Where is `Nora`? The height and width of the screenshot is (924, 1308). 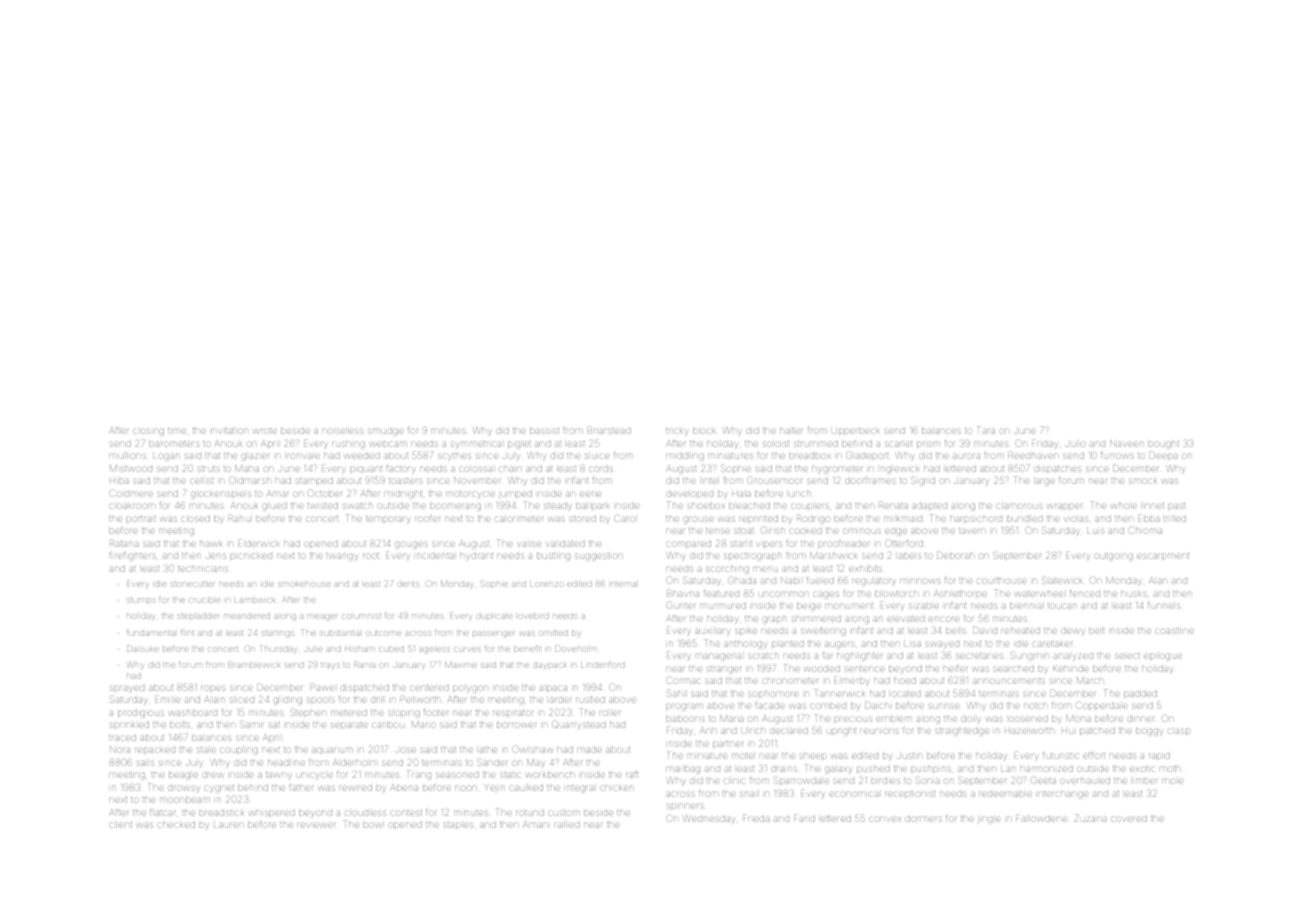 Nora is located at coordinates (120, 749).
